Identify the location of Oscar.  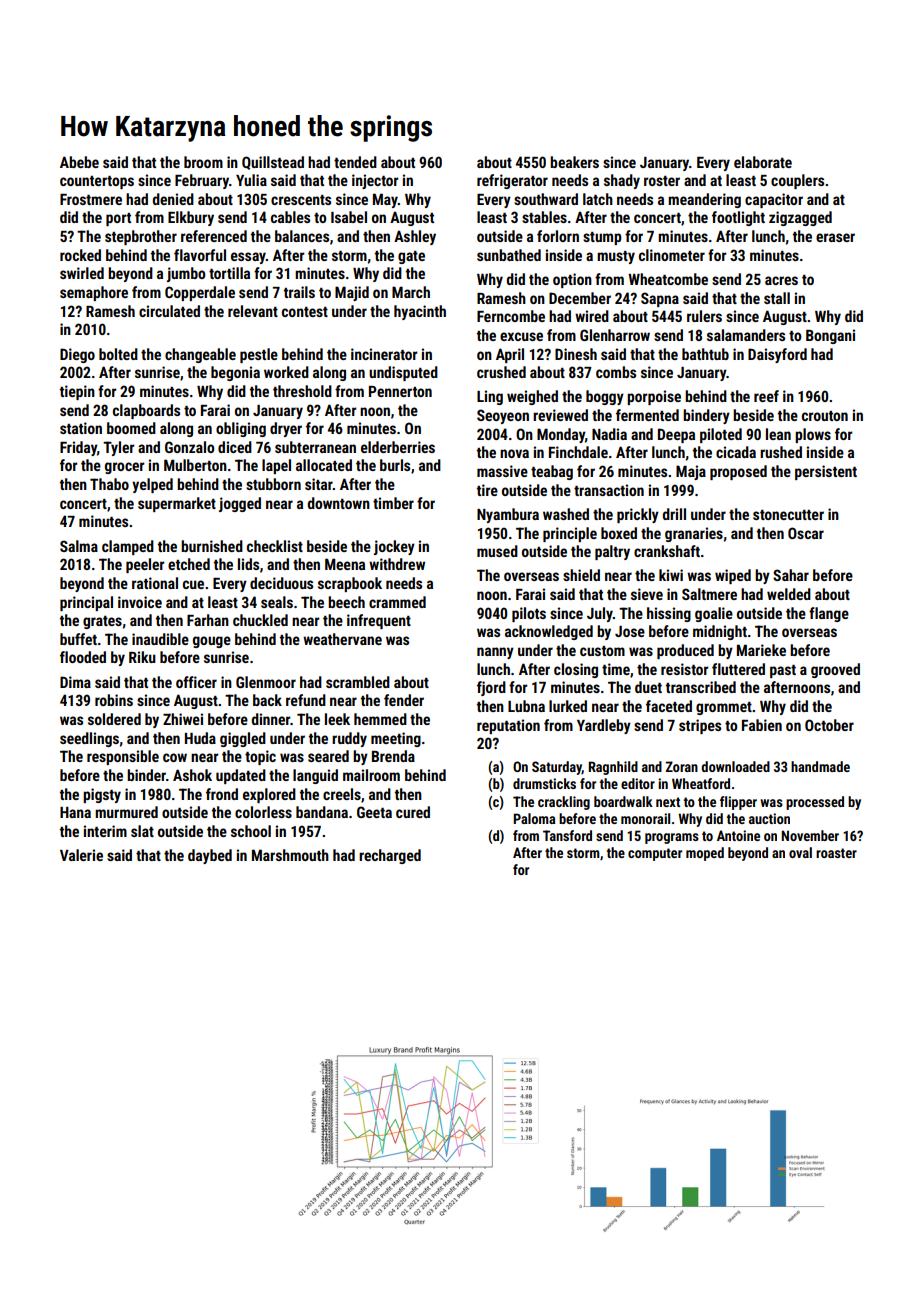
(806, 533).
